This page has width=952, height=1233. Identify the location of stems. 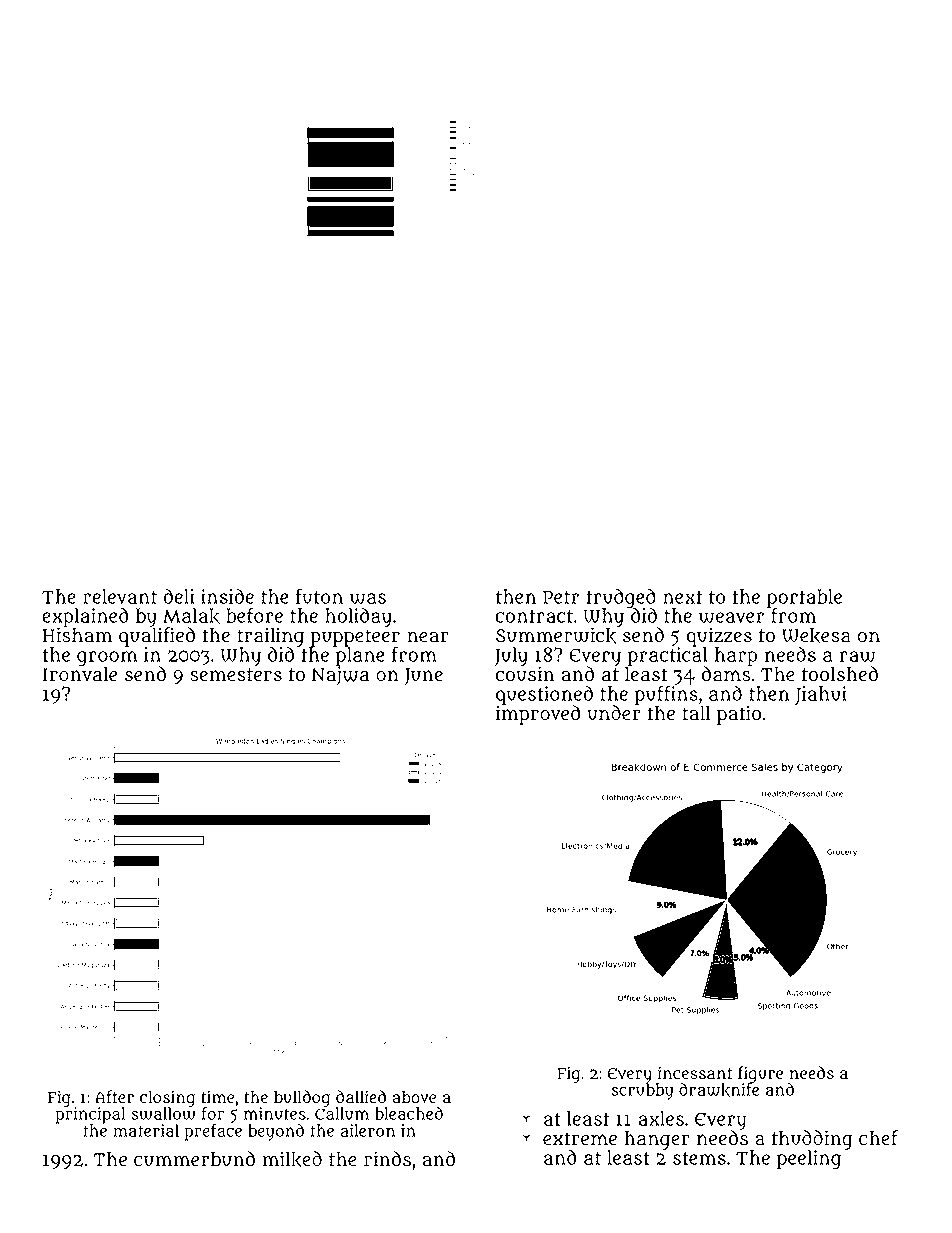
(699, 1158).
